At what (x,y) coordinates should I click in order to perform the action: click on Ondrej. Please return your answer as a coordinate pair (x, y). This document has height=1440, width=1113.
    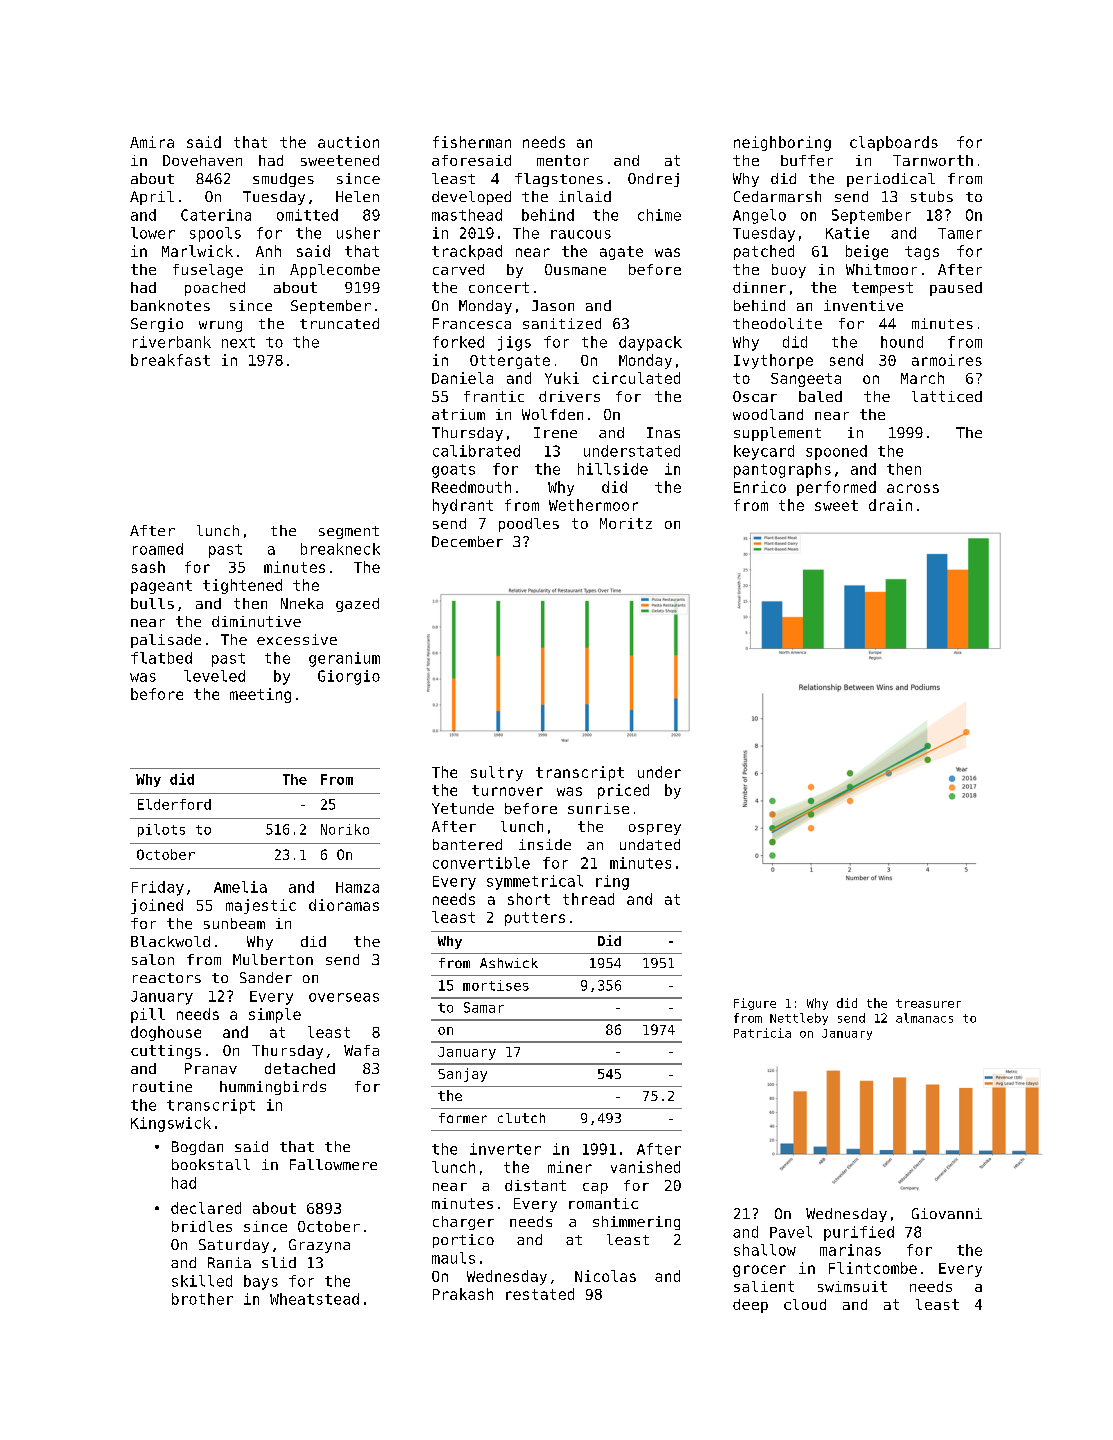
    Looking at the image, I should click on (653, 180).
